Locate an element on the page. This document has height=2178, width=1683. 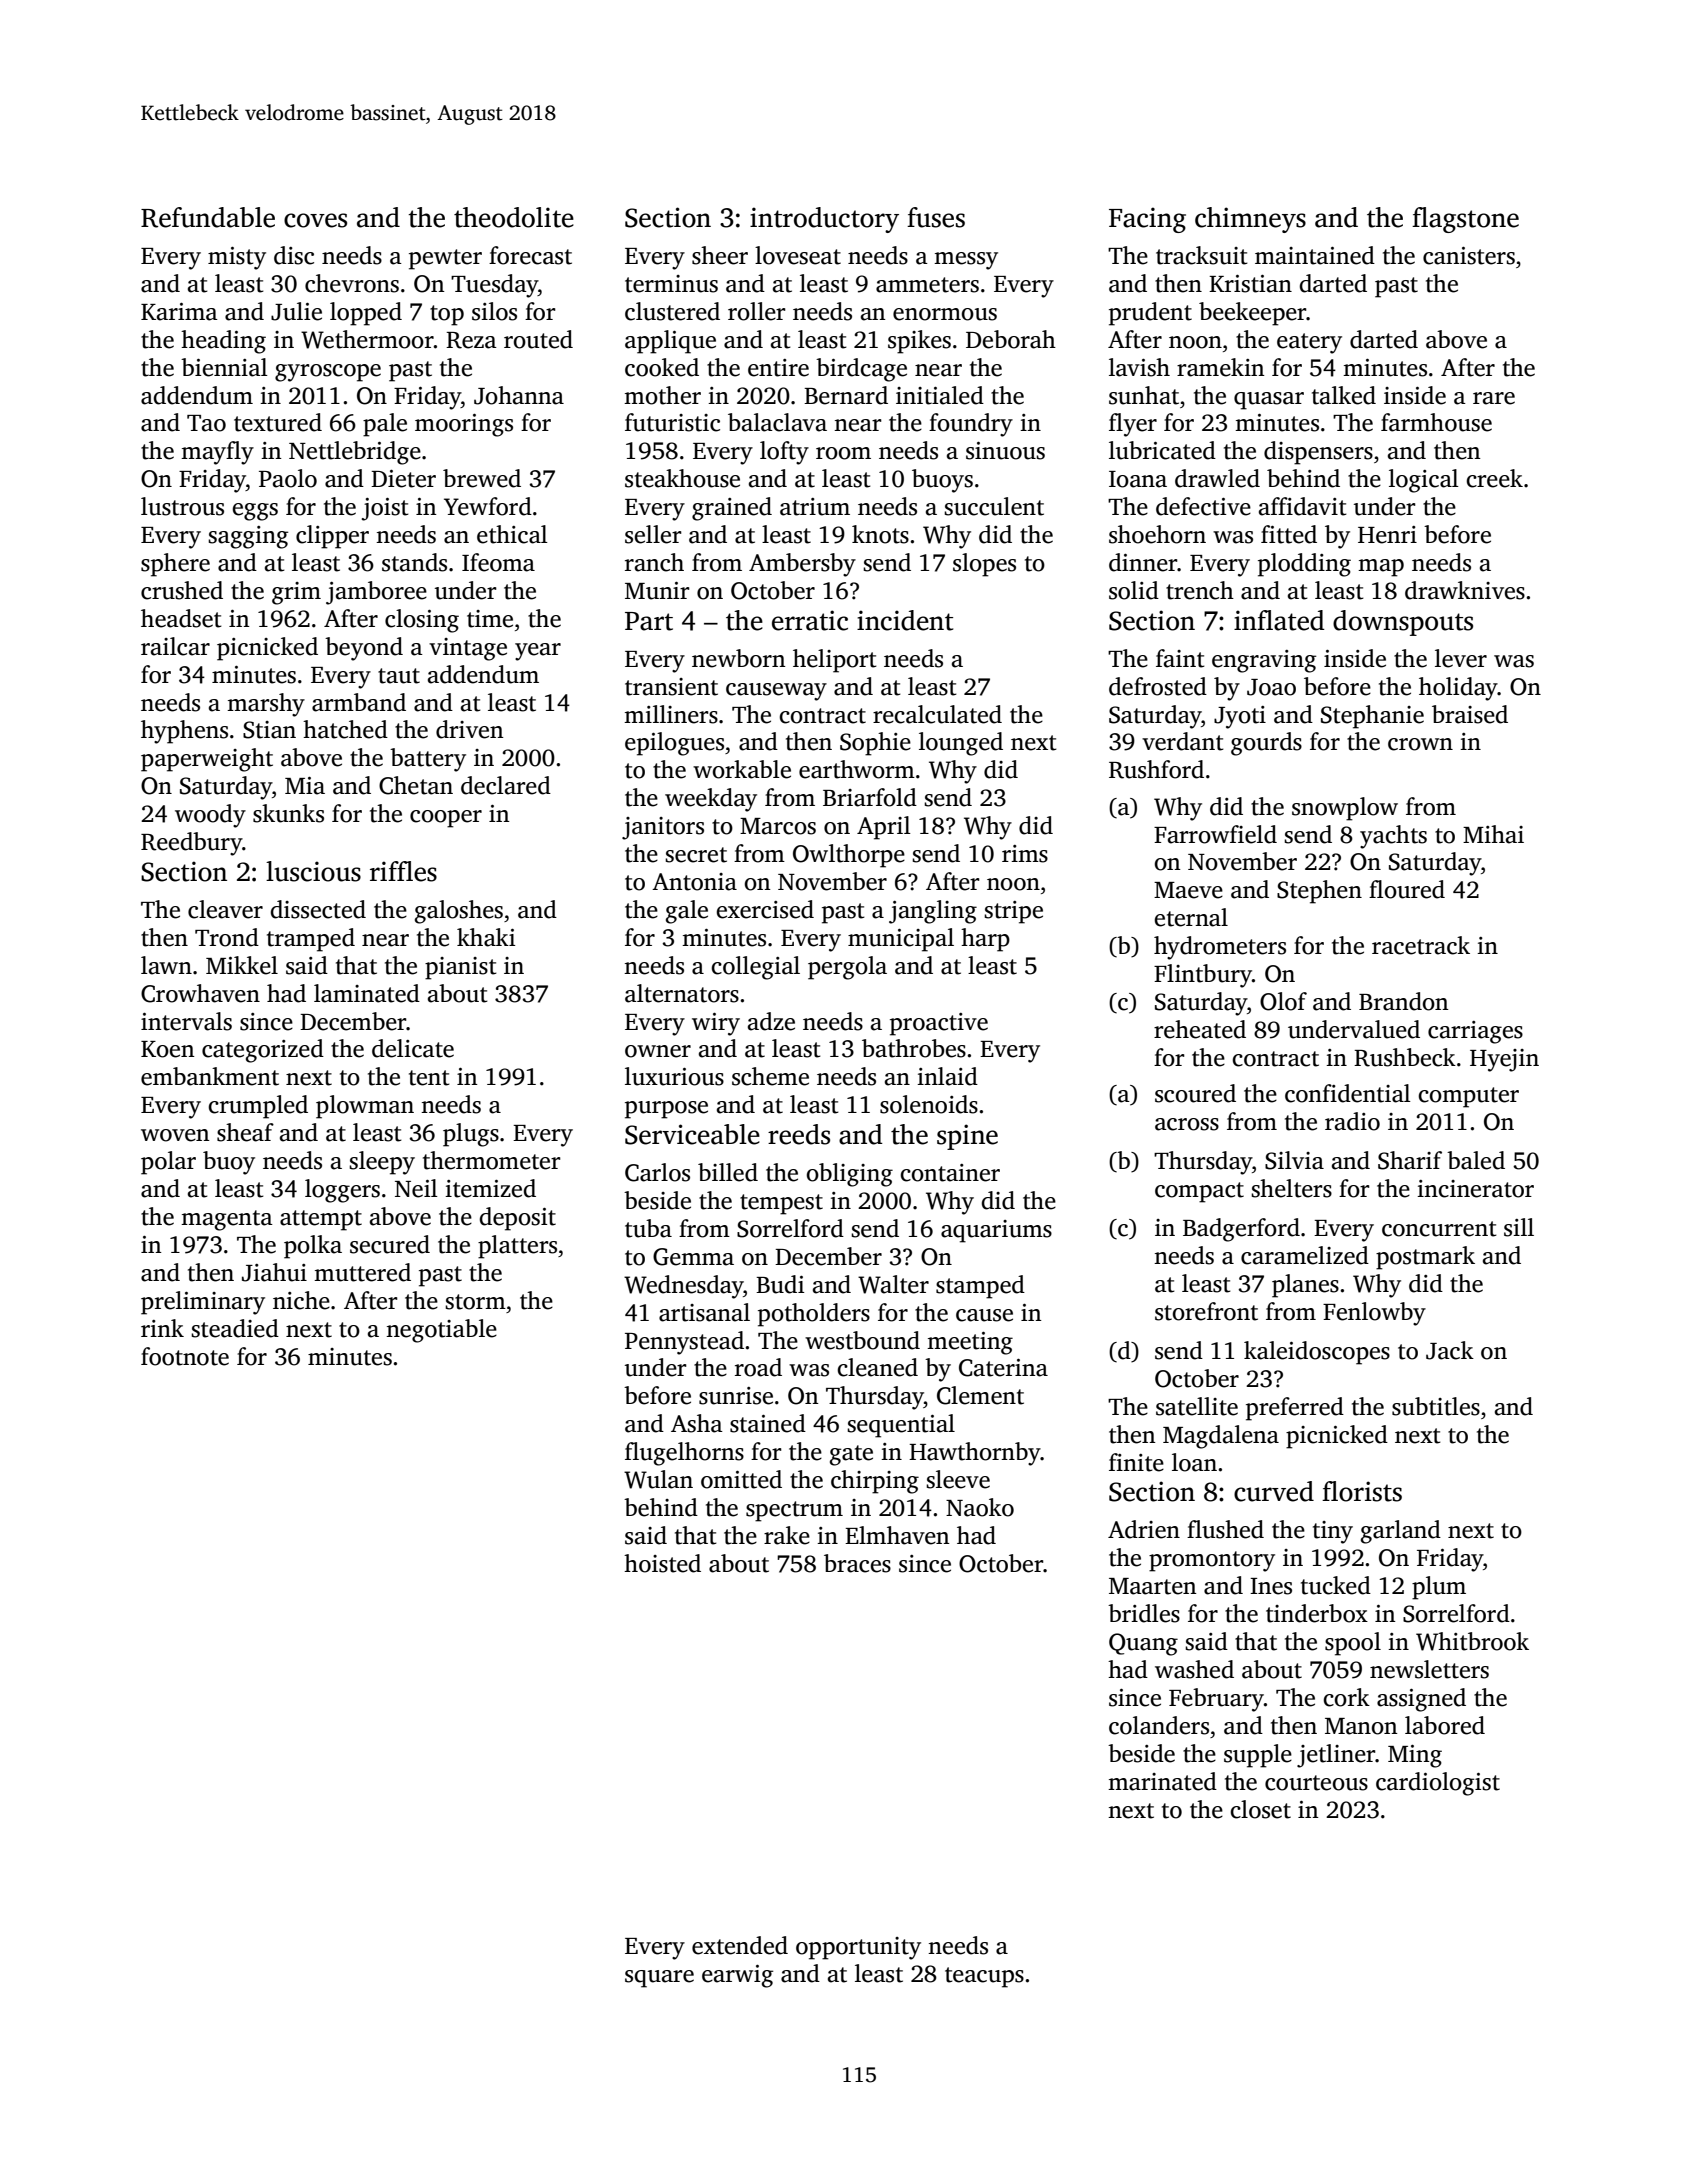
extended is located at coordinates (740, 1945).
